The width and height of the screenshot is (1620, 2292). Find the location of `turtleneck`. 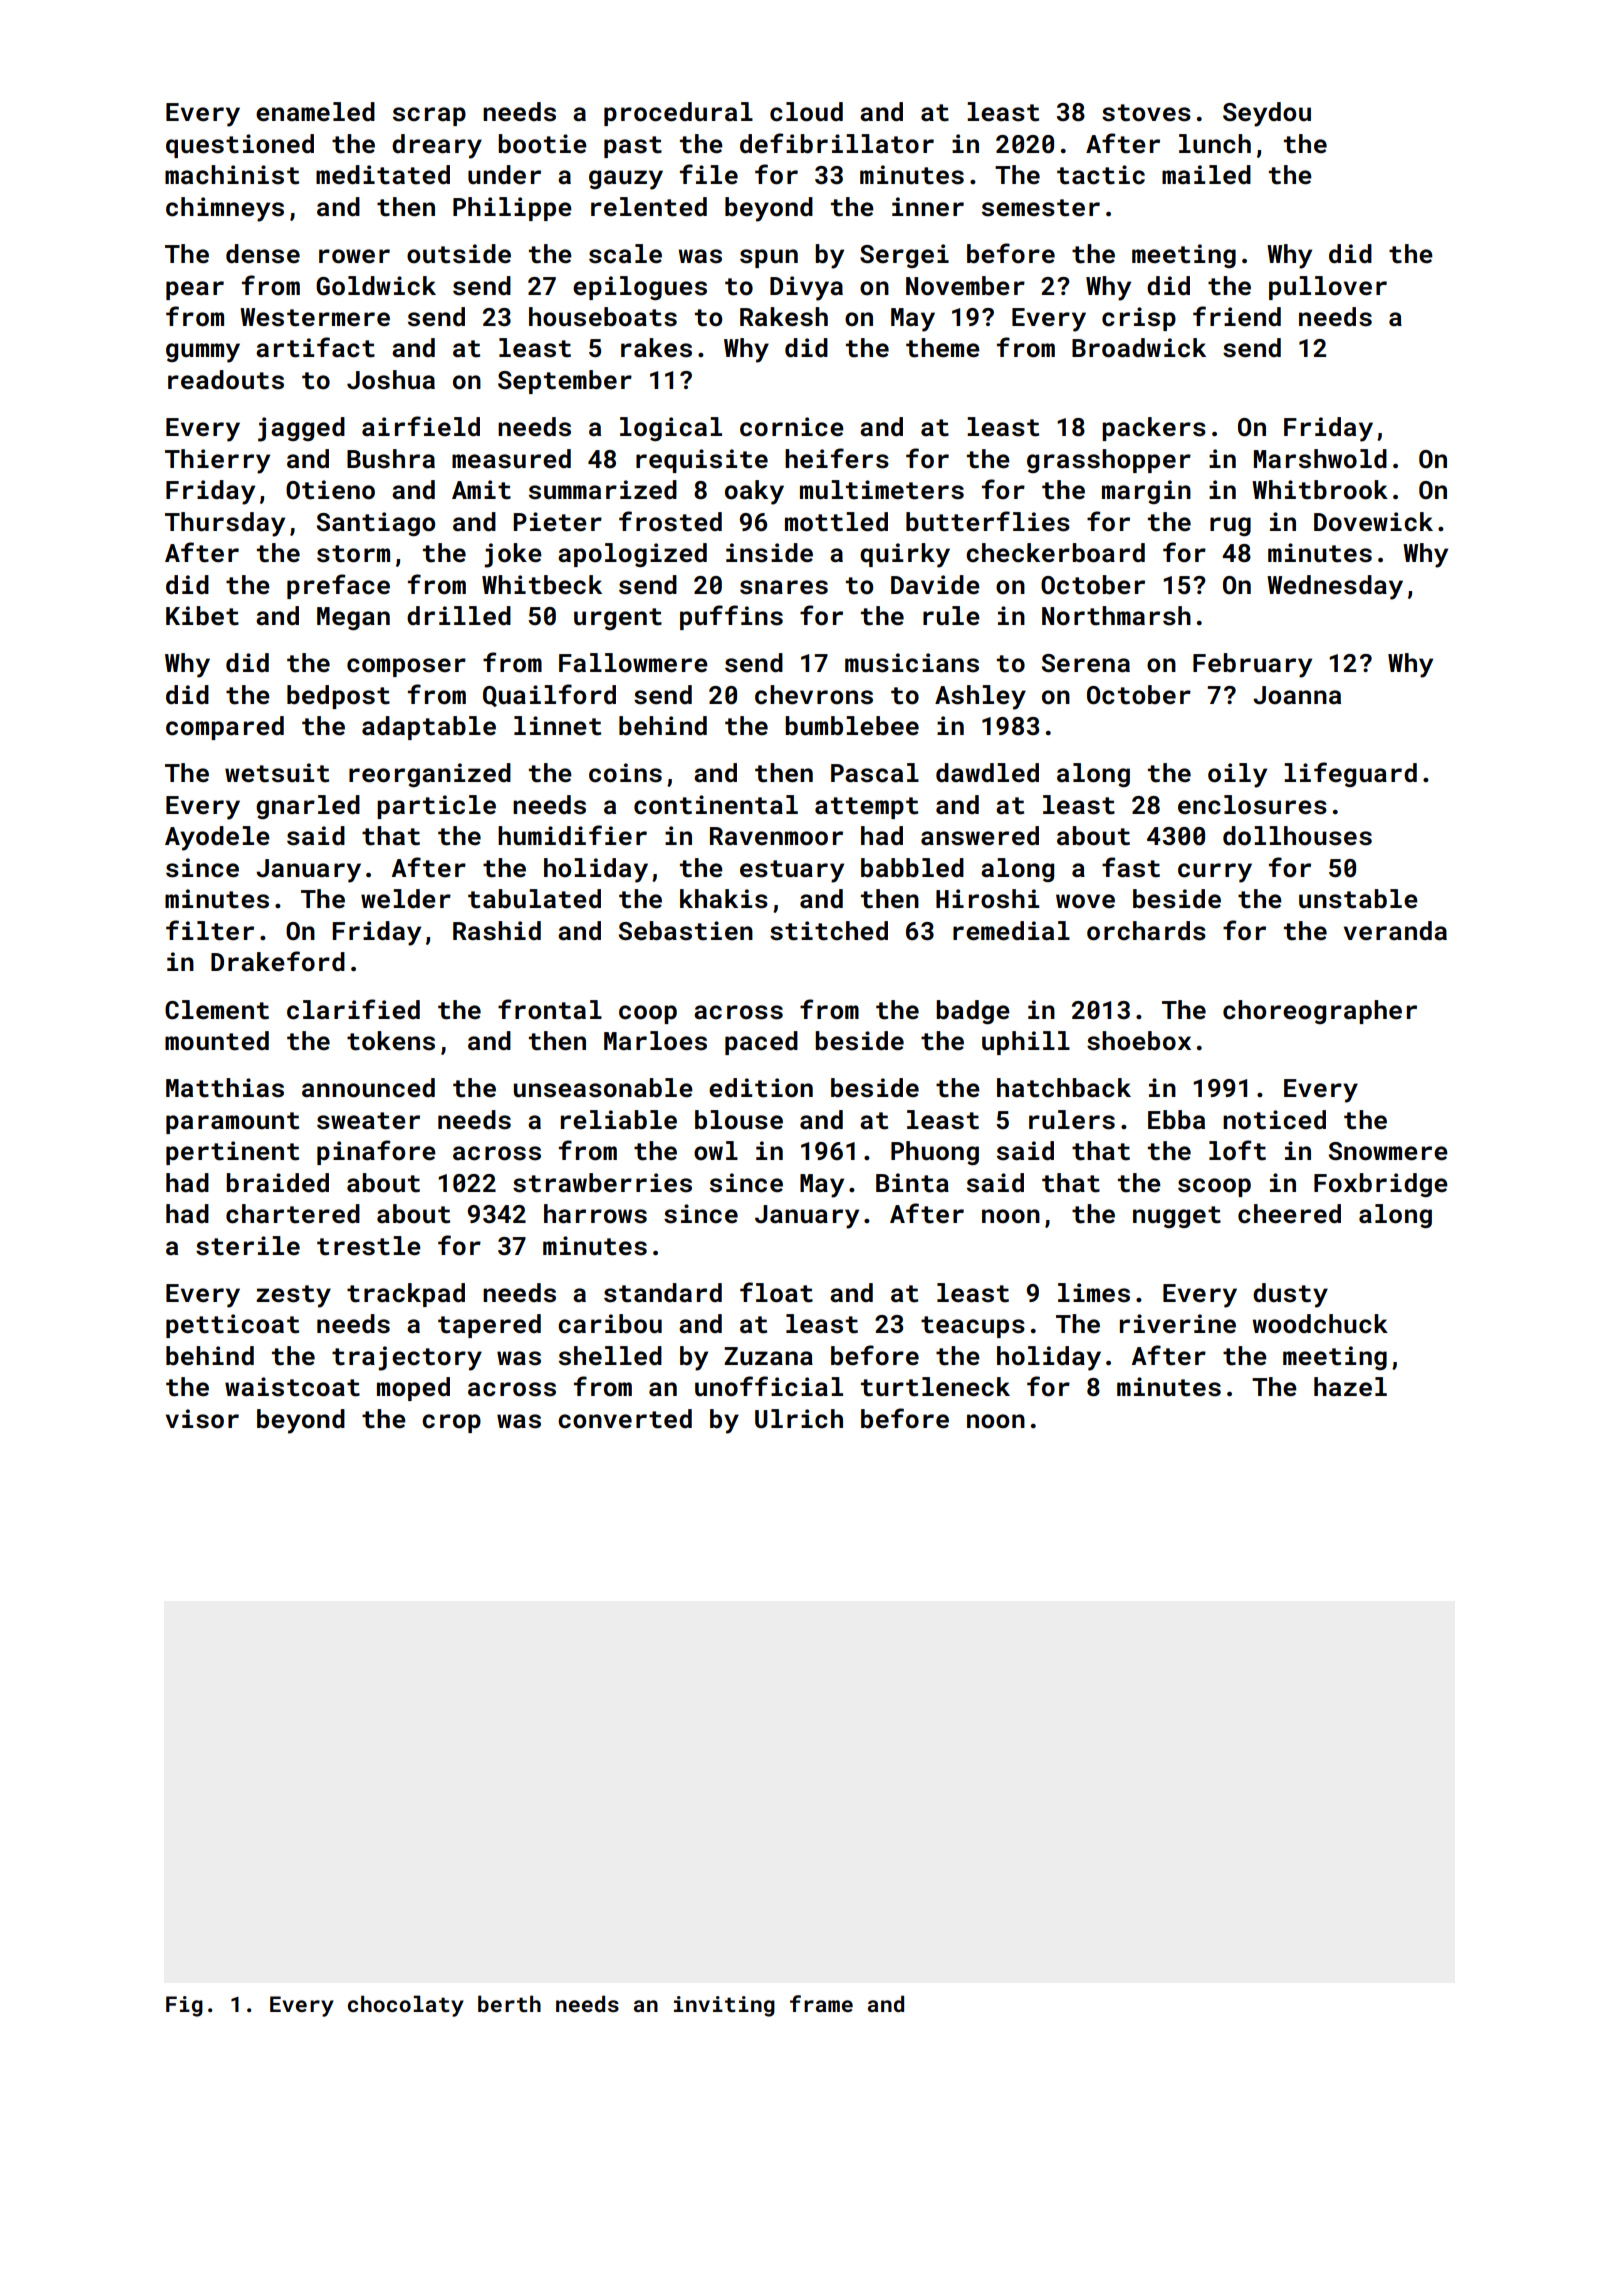

turtleneck is located at coordinates (935, 1387).
